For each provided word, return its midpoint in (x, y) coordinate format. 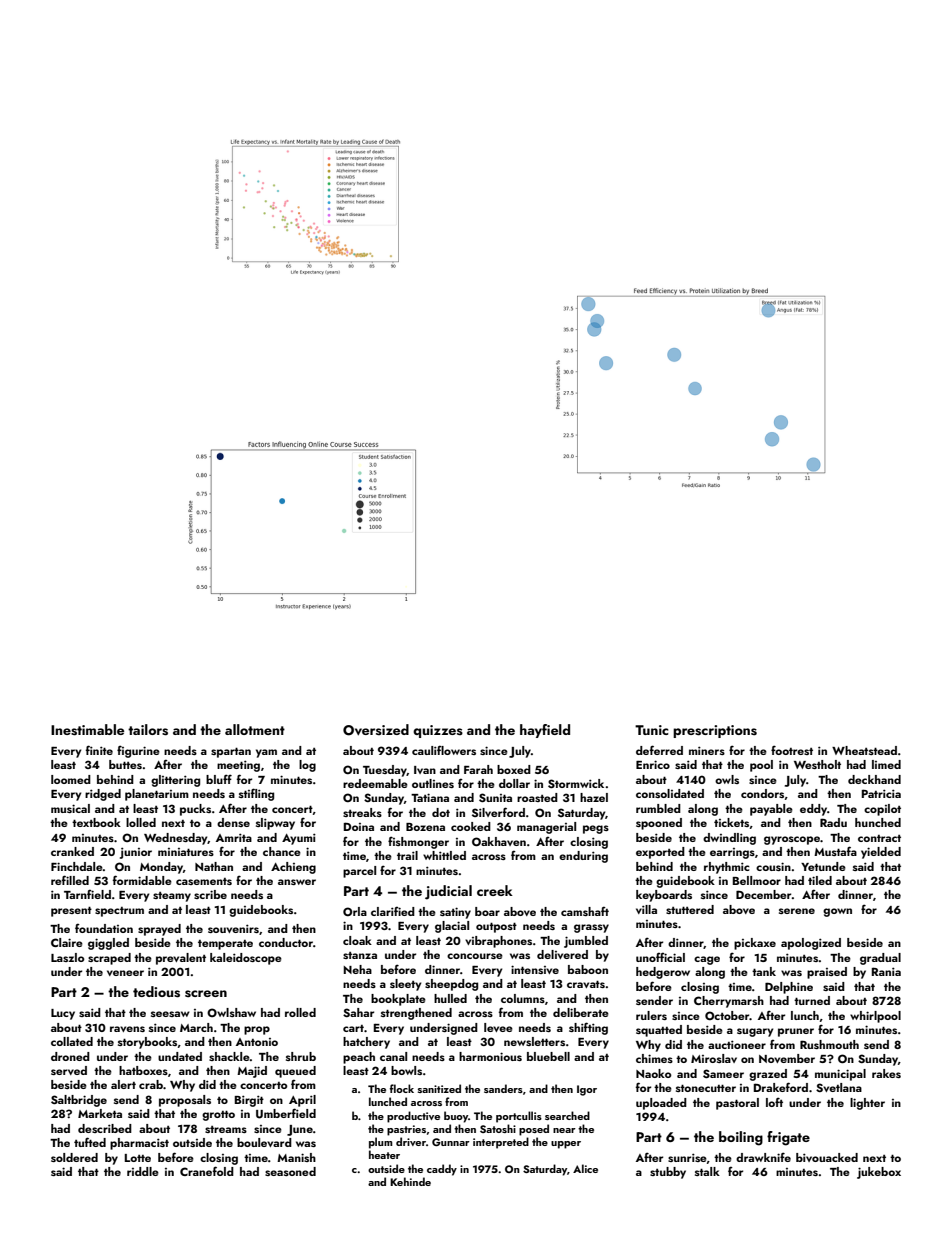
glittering (175, 781)
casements (204, 881)
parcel (359, 872)
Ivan (425, 770)
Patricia (881, 793)
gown (837, 912)
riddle (143, 1171)
